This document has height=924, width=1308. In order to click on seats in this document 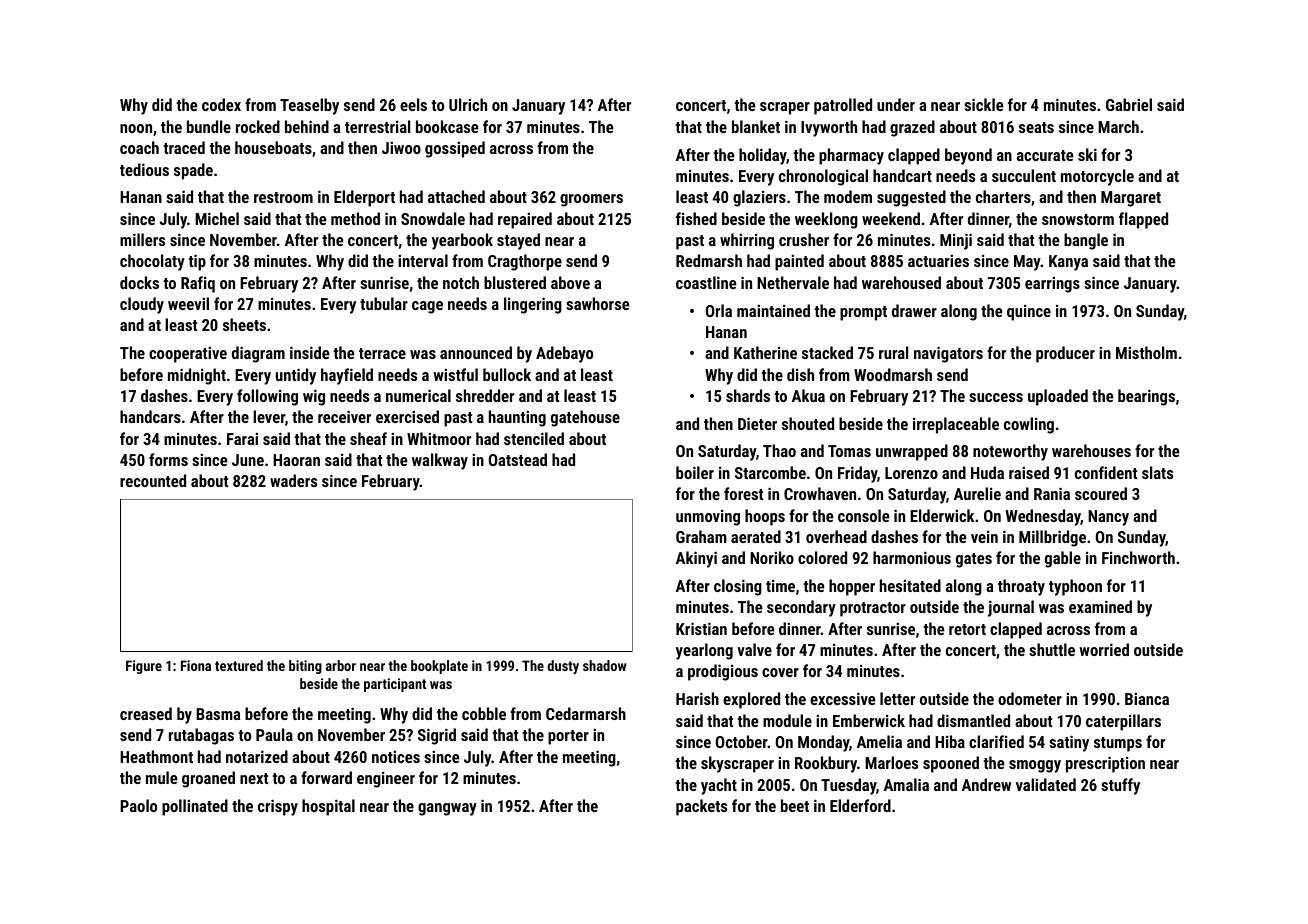, I will do `click(1036, 127)`.
